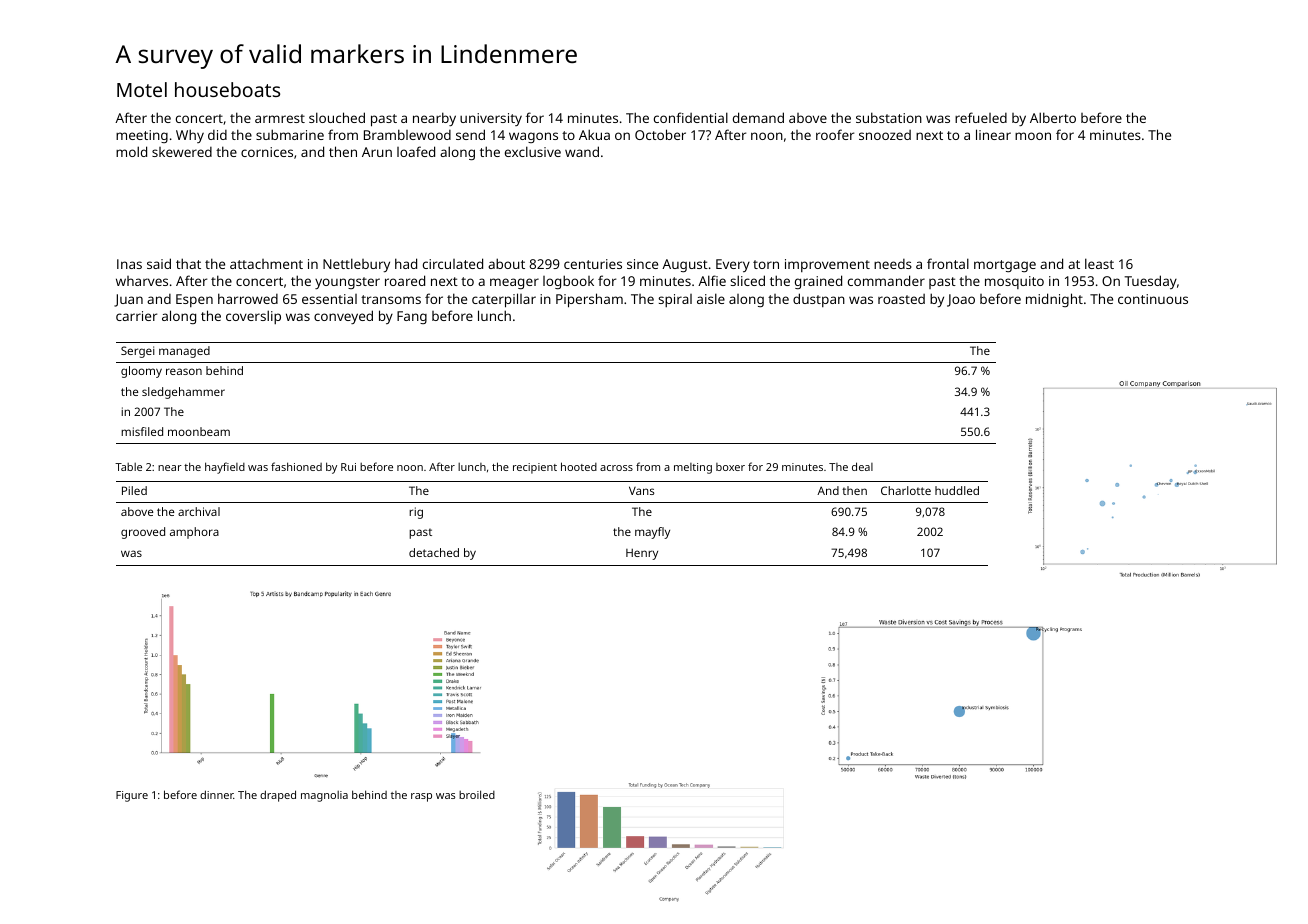 The image size is (1308, 924). I want to click on demand, so click(758, 117).
